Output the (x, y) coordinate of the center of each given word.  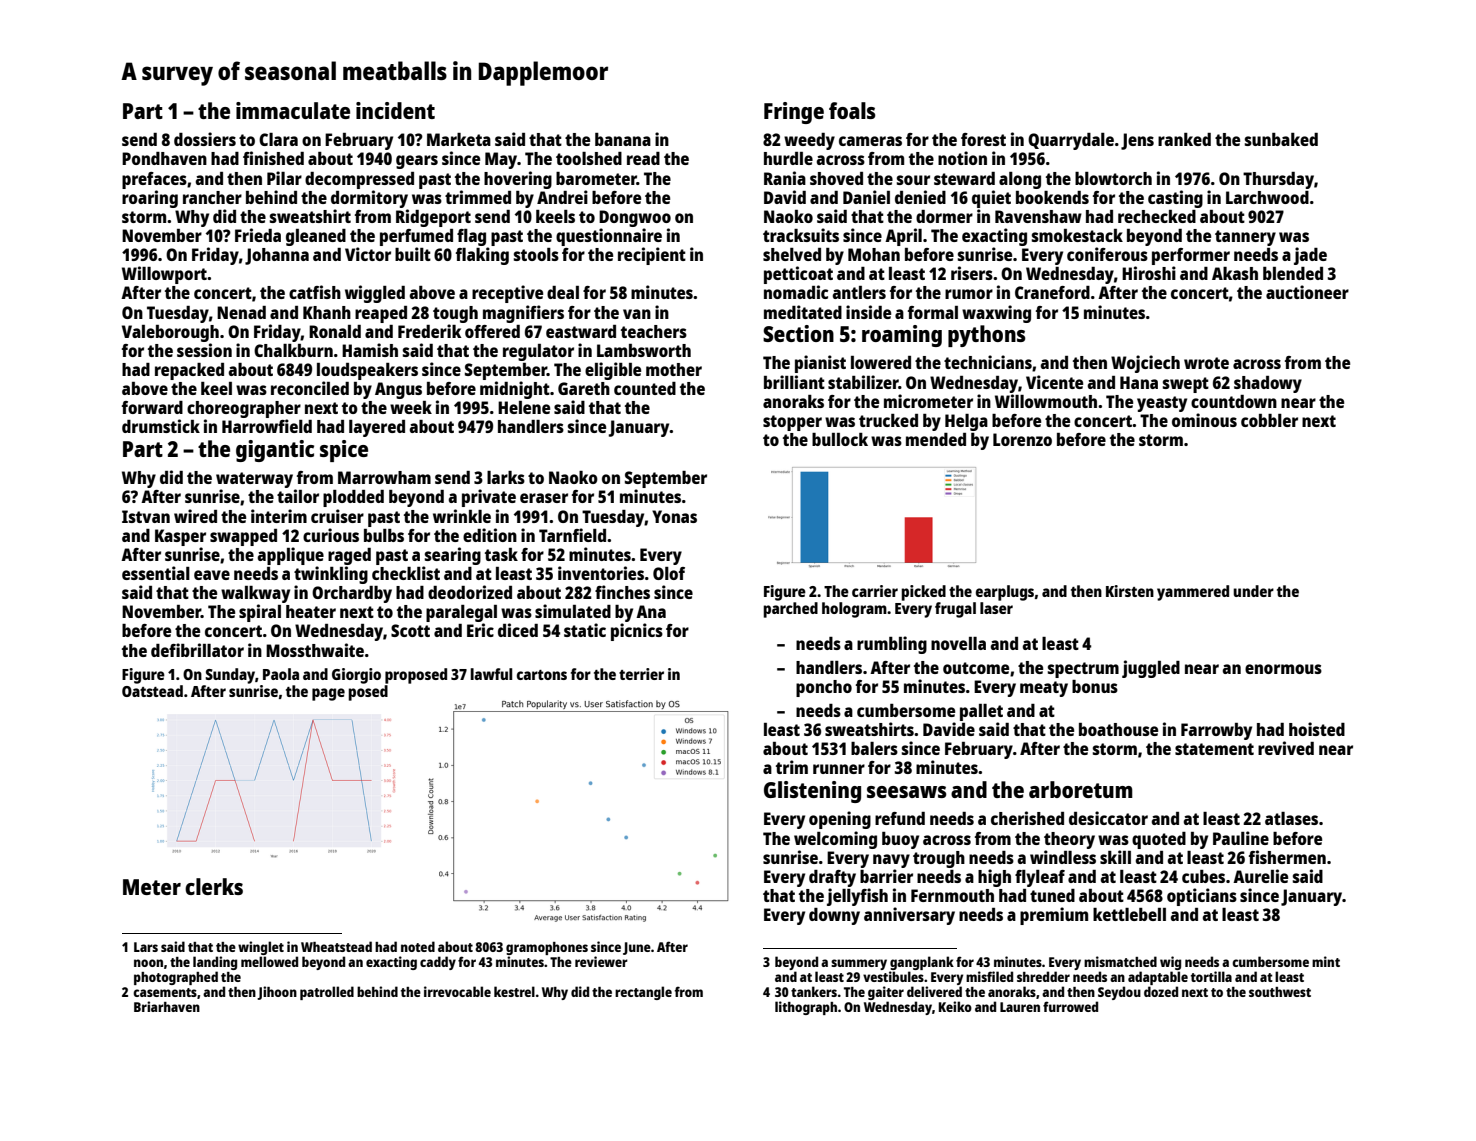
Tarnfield (572, 535)
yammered (1193, 593)
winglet (261, 948)
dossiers (205, 139)
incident (395, 110)
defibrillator (197, 650)
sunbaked (1281, 139)
